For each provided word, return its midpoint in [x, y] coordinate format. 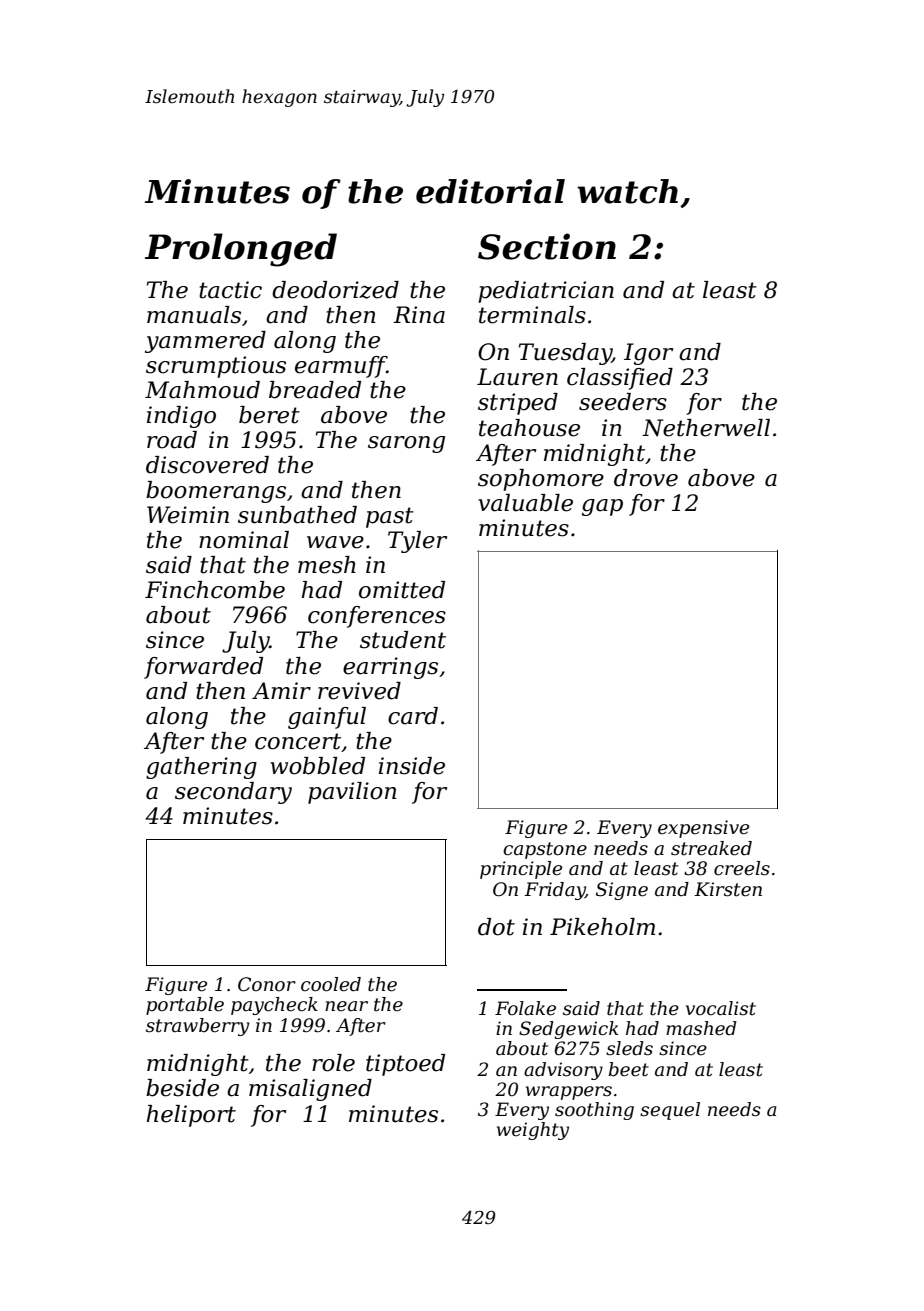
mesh [327, 565]
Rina [419, 315]
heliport [191, 1116]
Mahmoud [202, 390]
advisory [563, 1071]
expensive [703, 829]
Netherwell [706, 428]
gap [602, 507]
